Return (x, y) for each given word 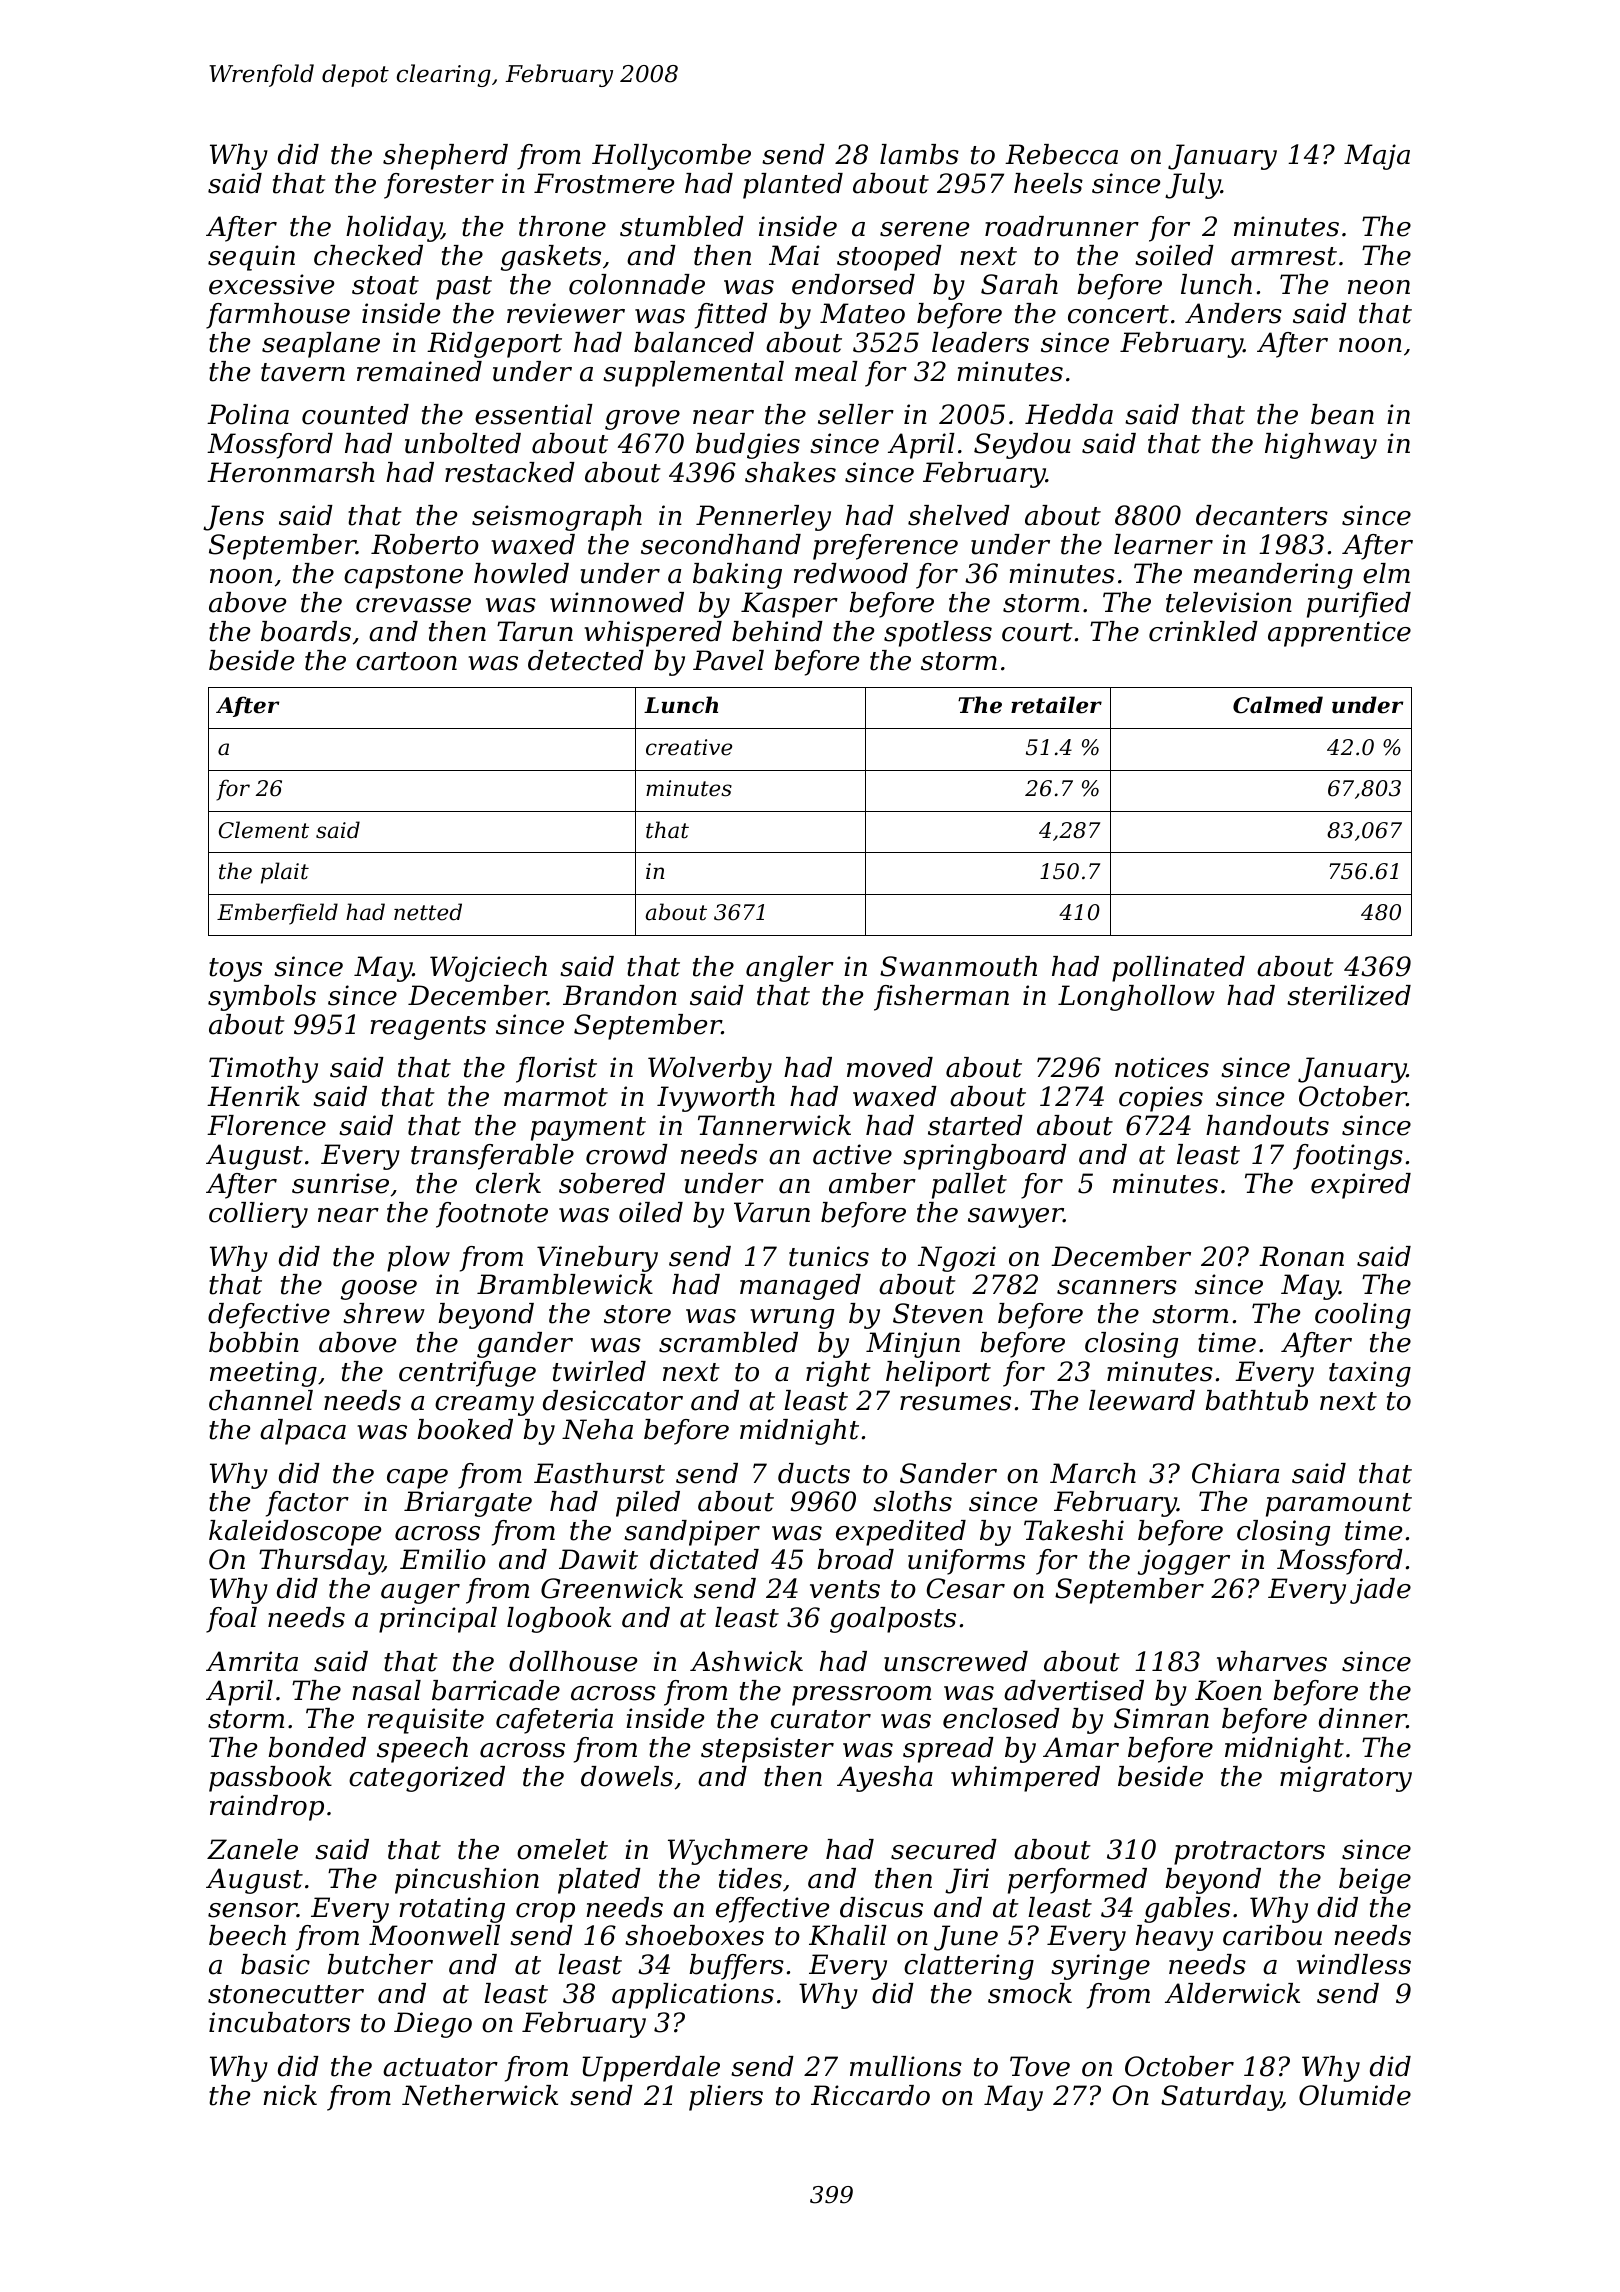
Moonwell (434, 1935)
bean (1342, 414)
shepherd (445, 157)
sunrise (340, 1183)
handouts (1267, 1125)
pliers (726, 2098)
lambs (919, 154)
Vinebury (597, 1259)
